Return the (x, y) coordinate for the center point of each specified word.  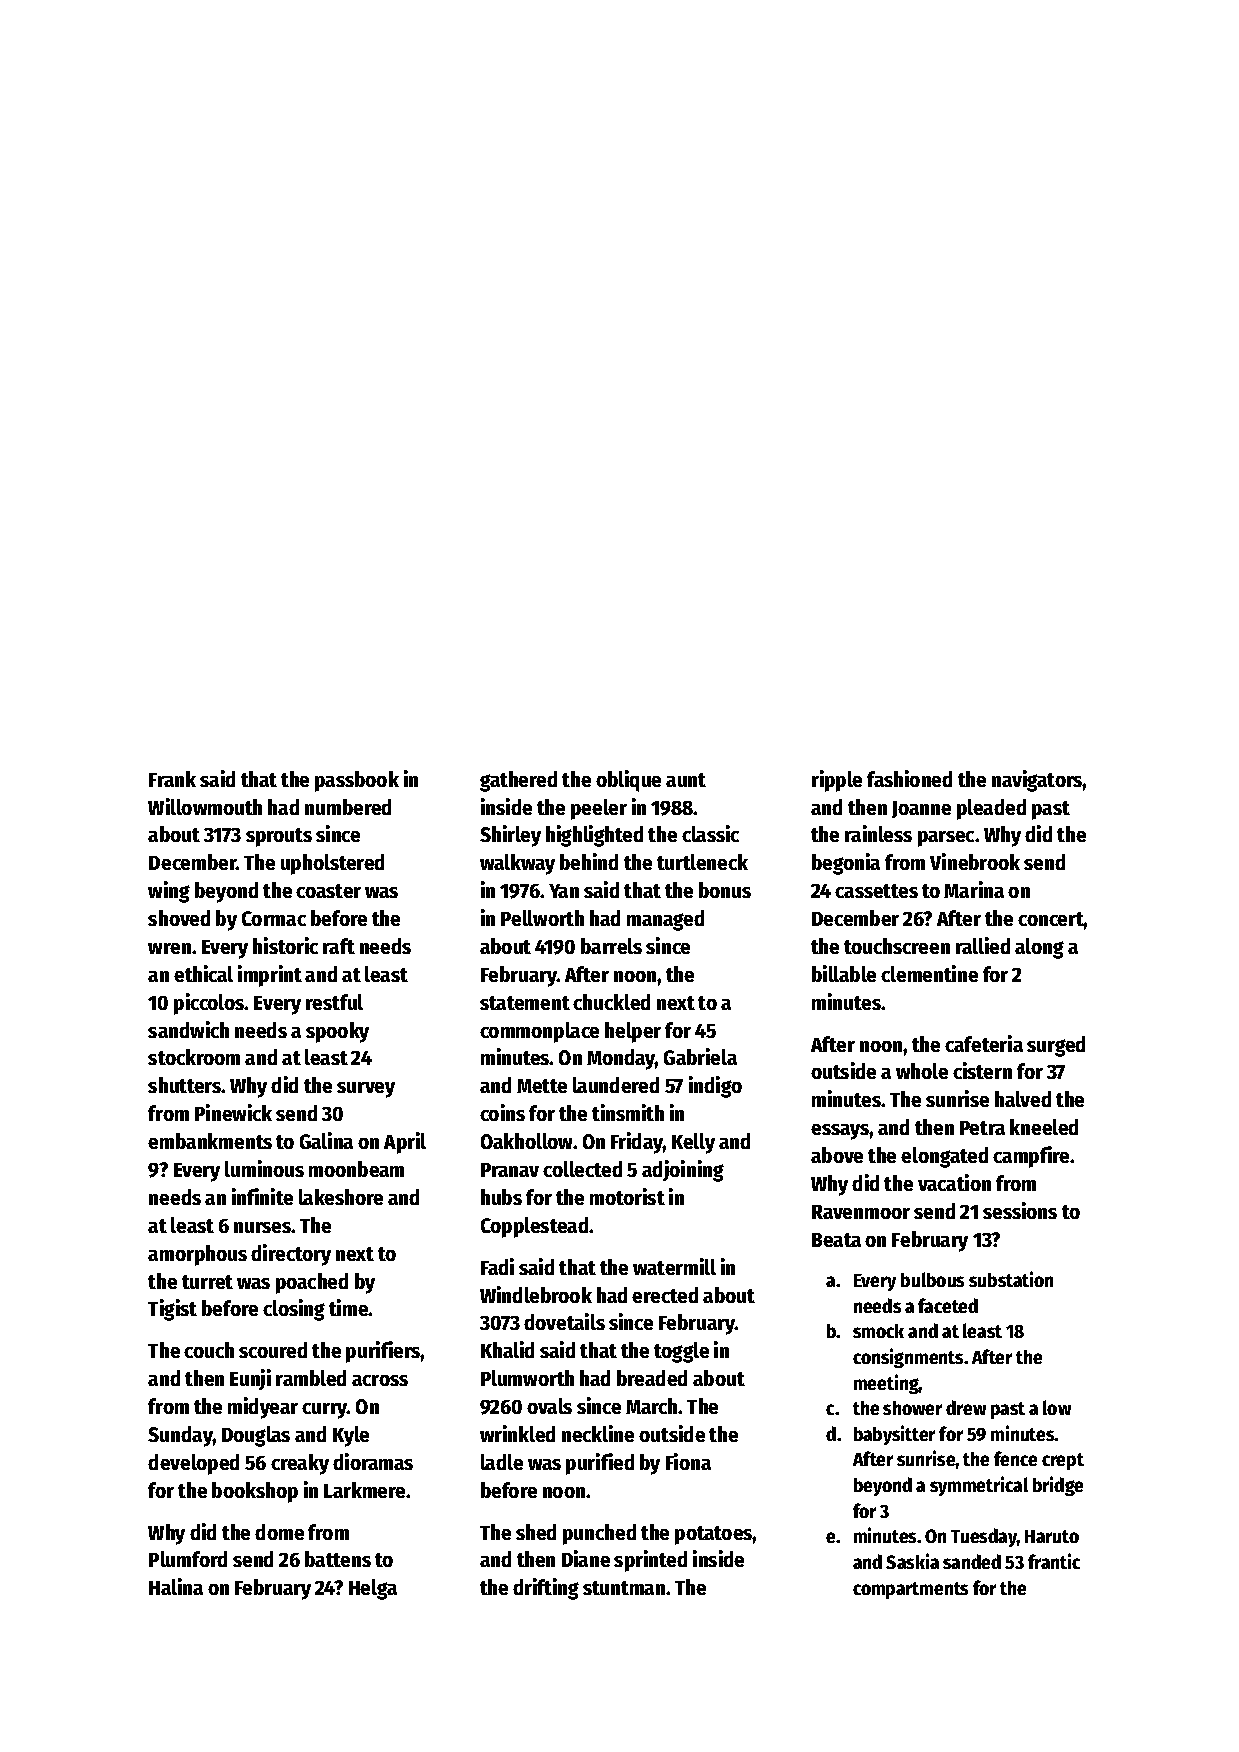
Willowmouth (205, 806)
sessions (1020, 1210)
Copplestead (534, 1227)
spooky (337, 1032)
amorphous (197, 1255)
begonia (846, 864)
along (1039, 948)
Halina (176, 1586)
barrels (611, 946)
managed (665, 920)
